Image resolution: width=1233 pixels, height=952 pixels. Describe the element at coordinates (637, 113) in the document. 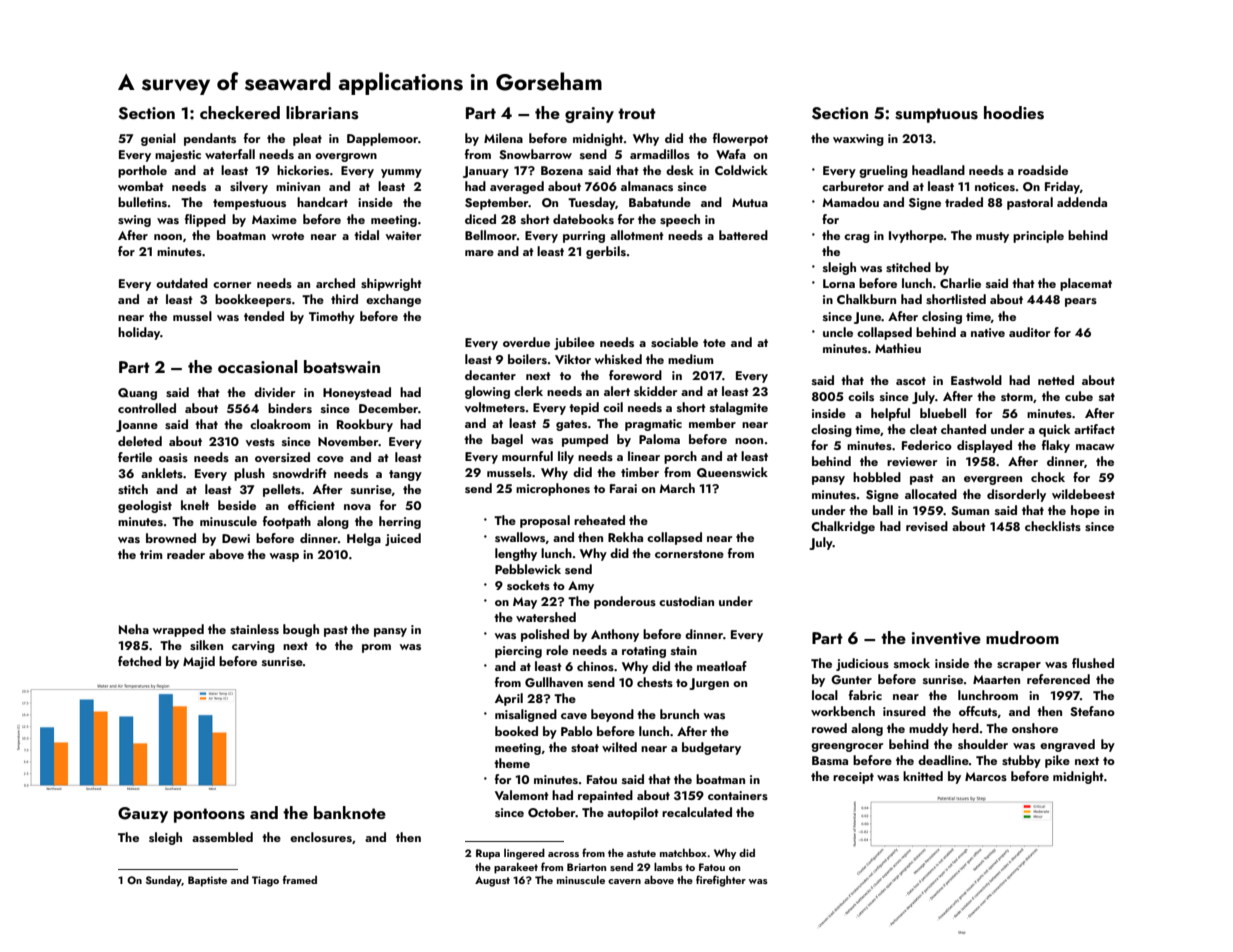

I see `trout` at that location.
